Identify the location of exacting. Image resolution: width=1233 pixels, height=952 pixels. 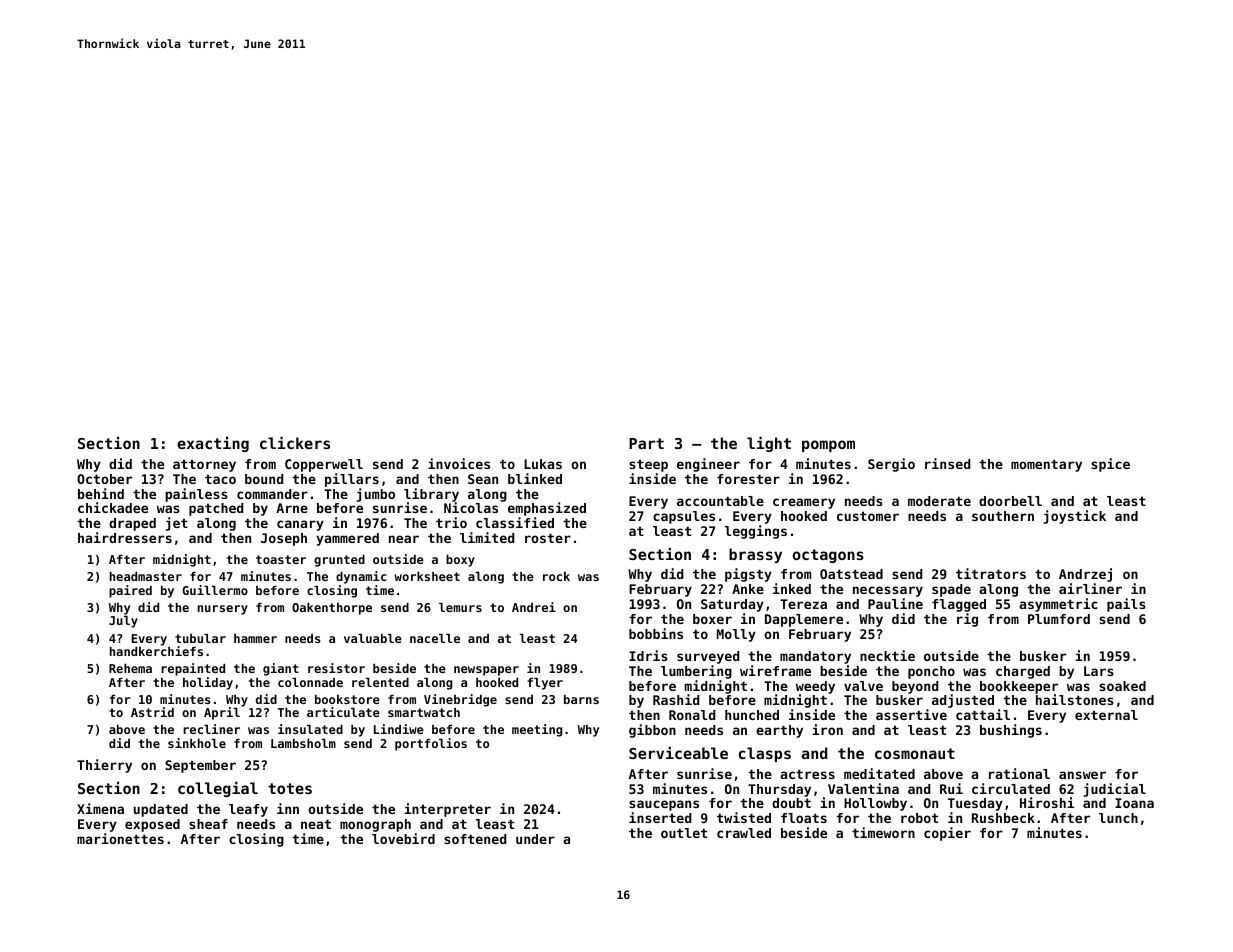
(213, 444).
